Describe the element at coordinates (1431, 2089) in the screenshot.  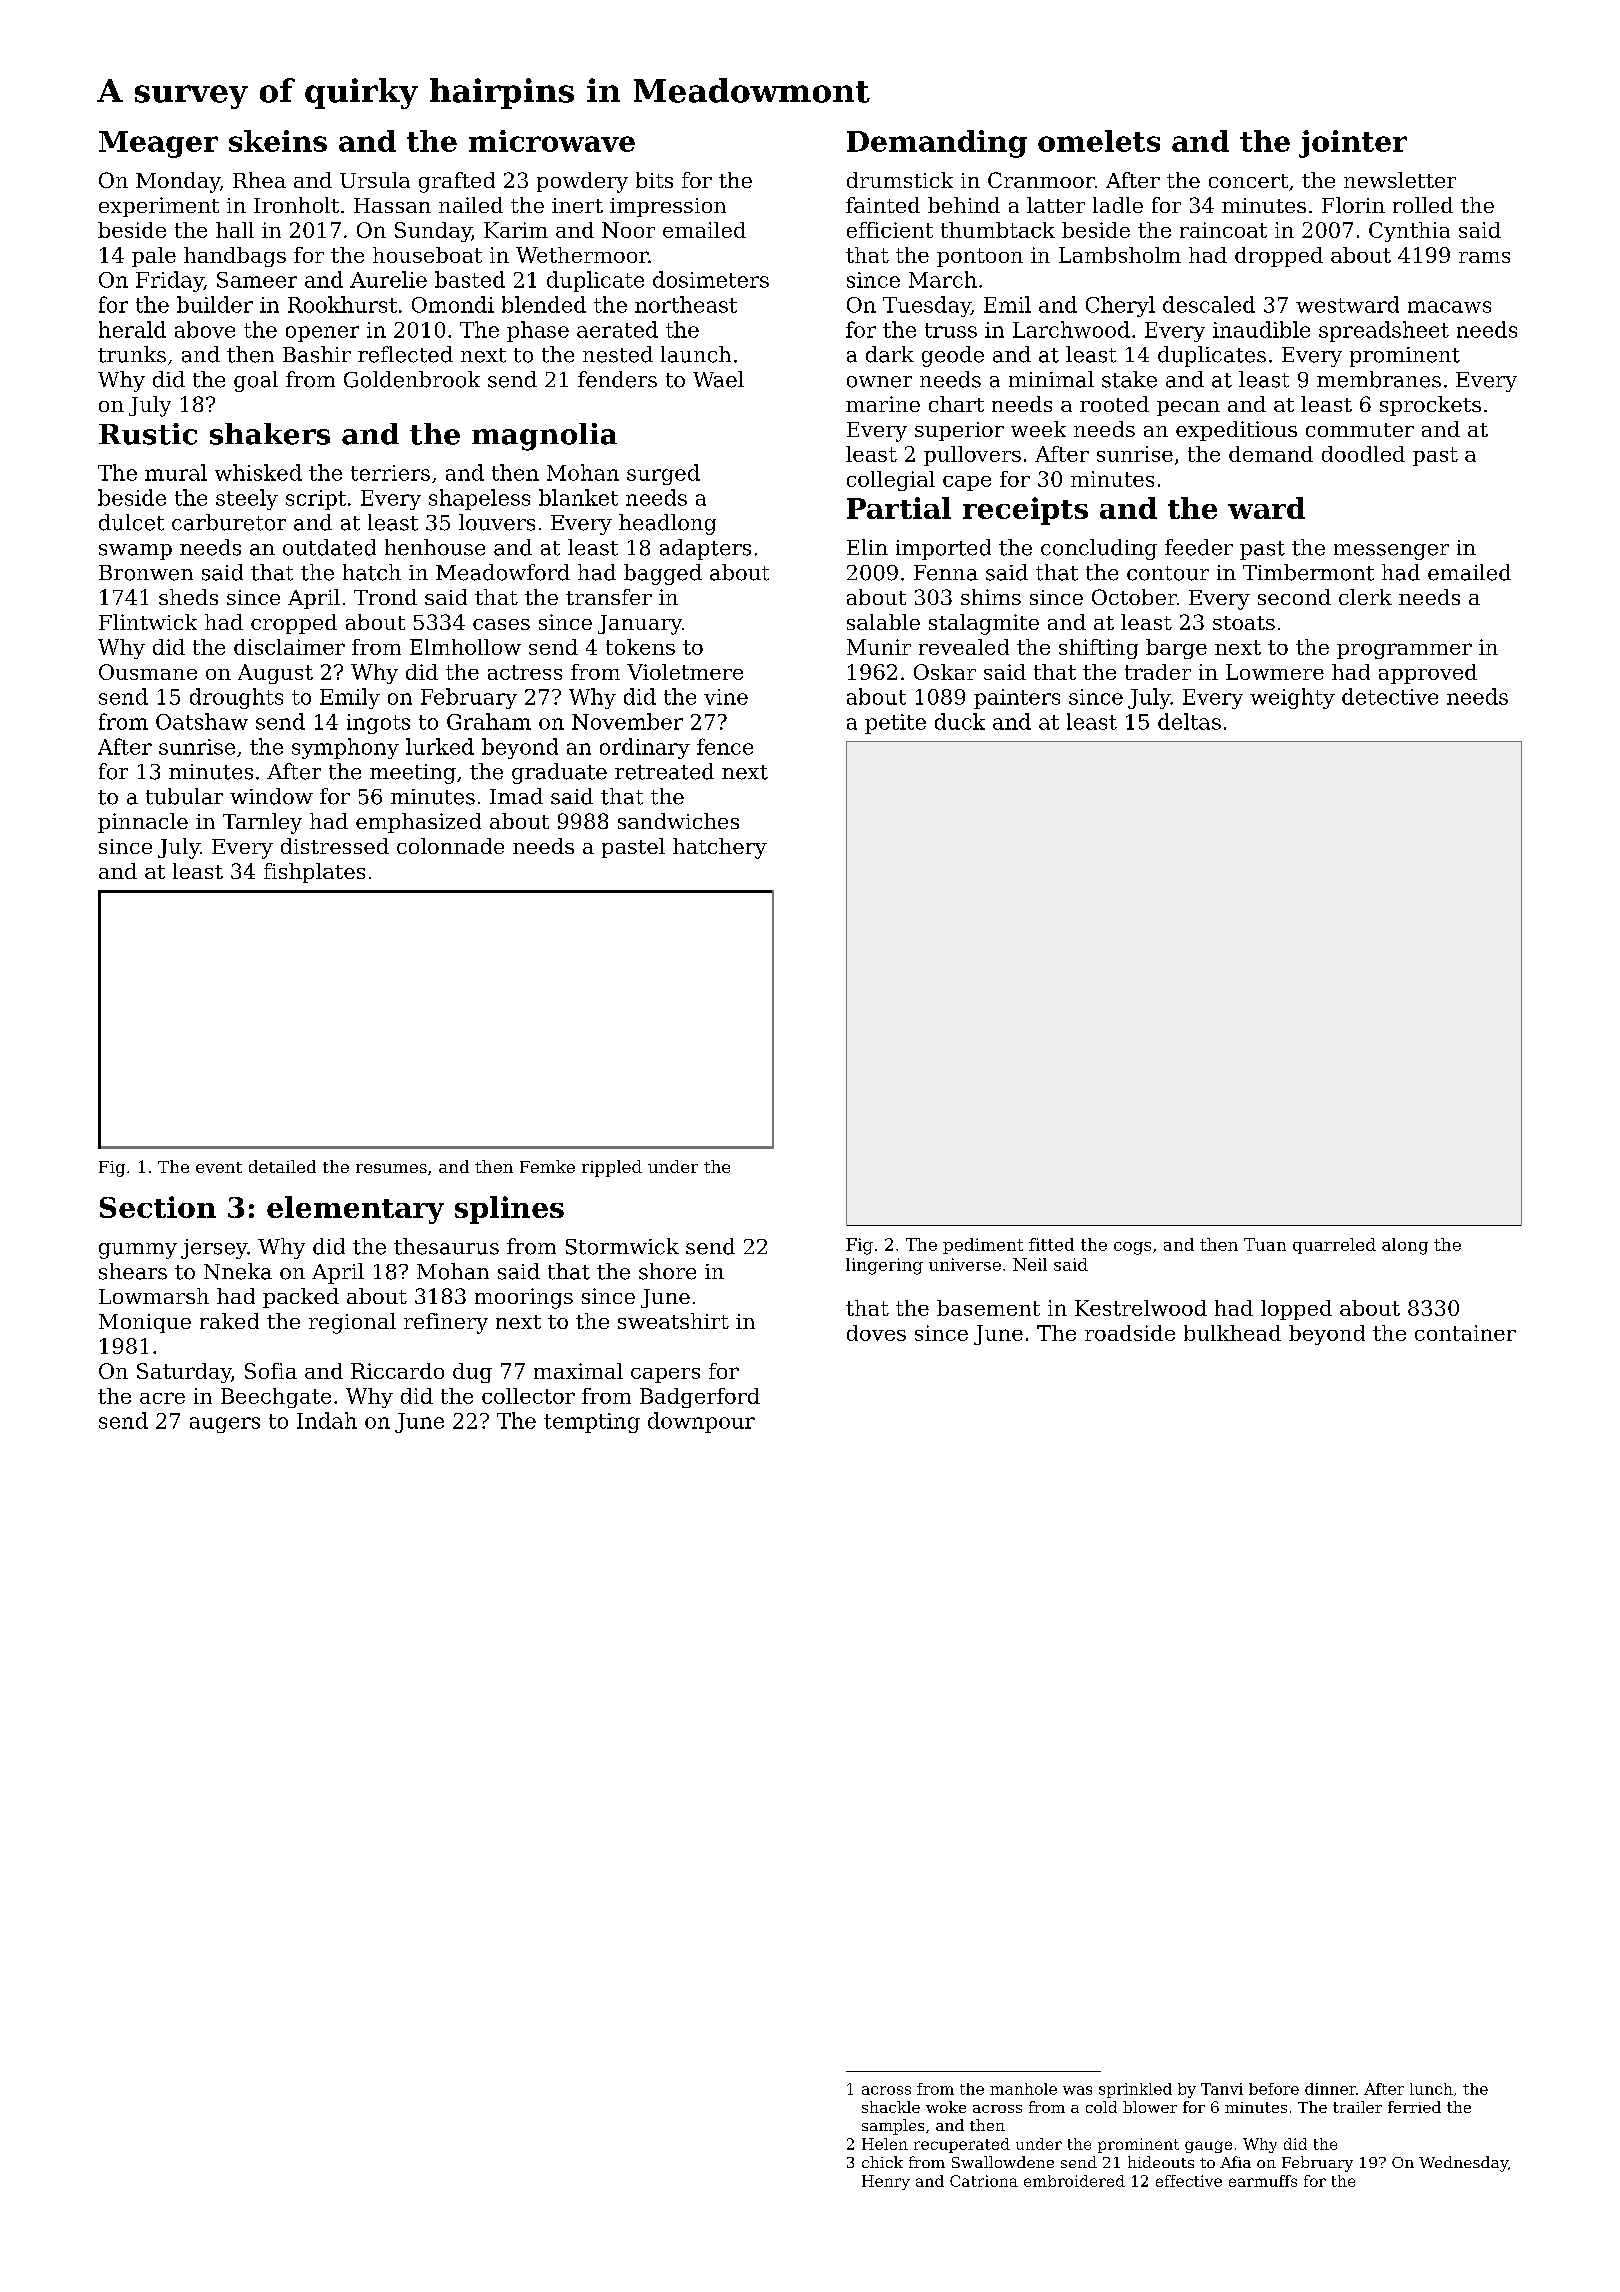
I see `lunch` at that location.
